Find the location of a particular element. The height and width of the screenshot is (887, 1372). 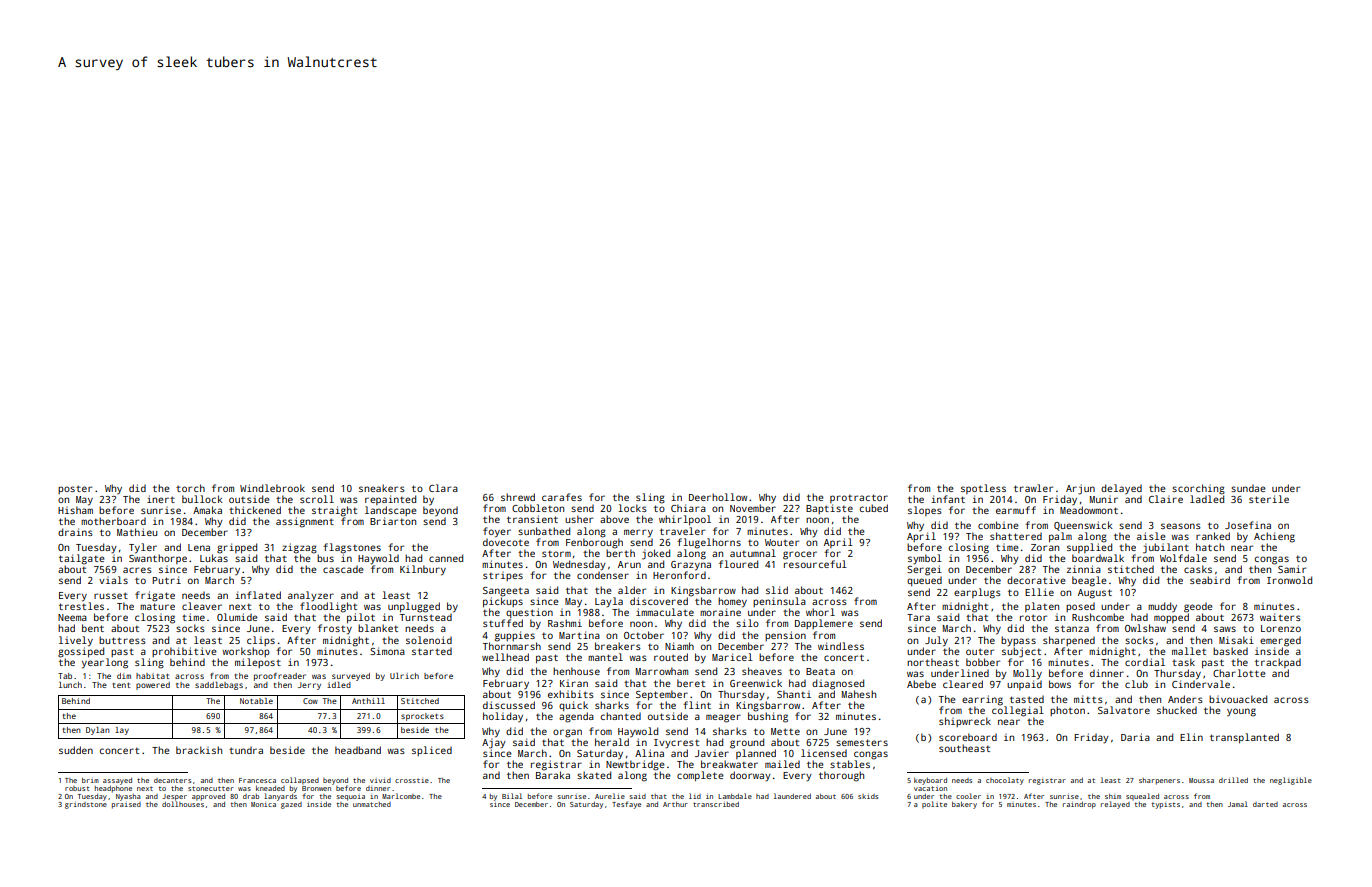

young is located at coordinates (1241, 712).
